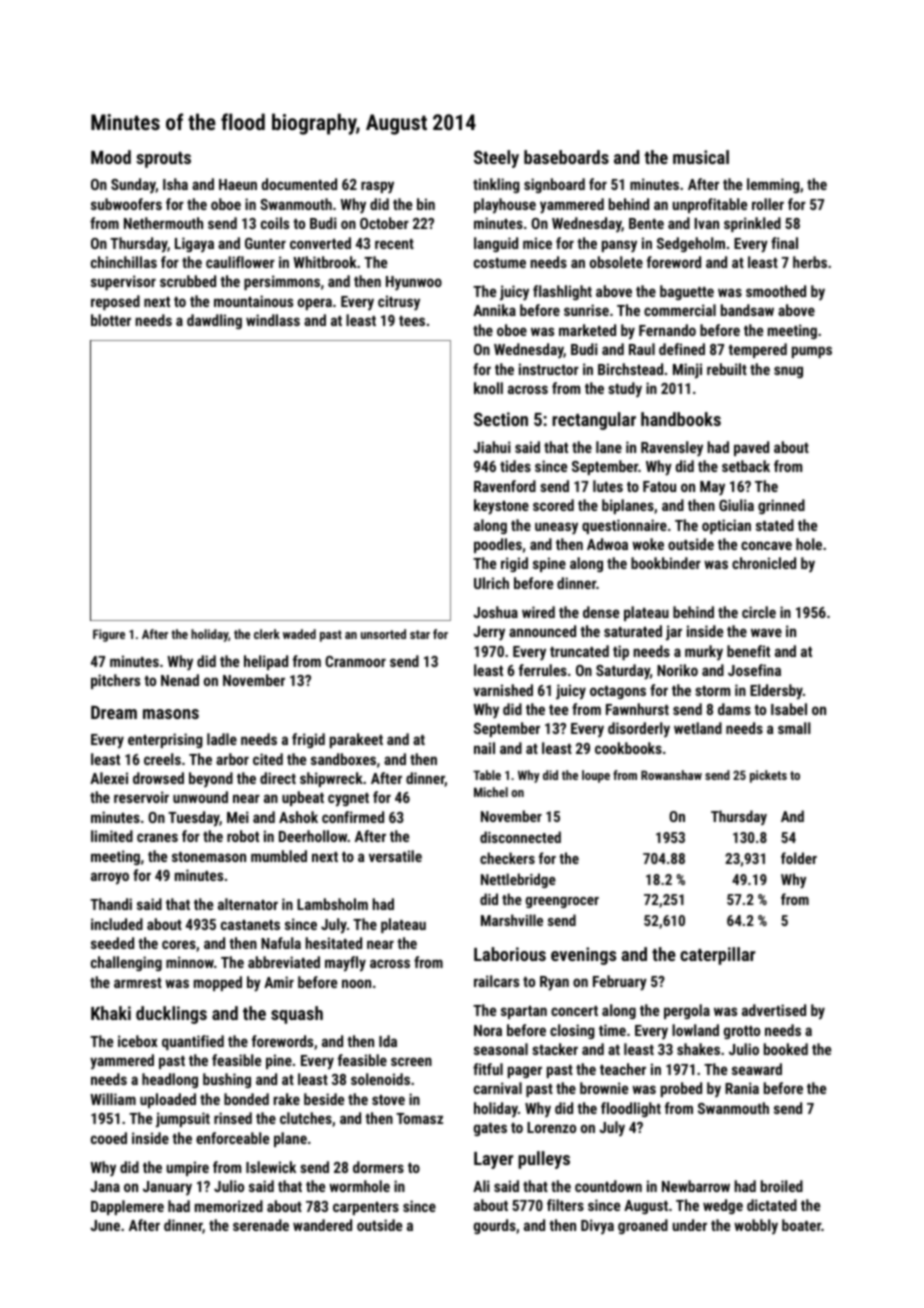 This image has width=924, height=1308. Describe the element at coordinates (496, 185) in the image. I see `tinkling` at that location.
